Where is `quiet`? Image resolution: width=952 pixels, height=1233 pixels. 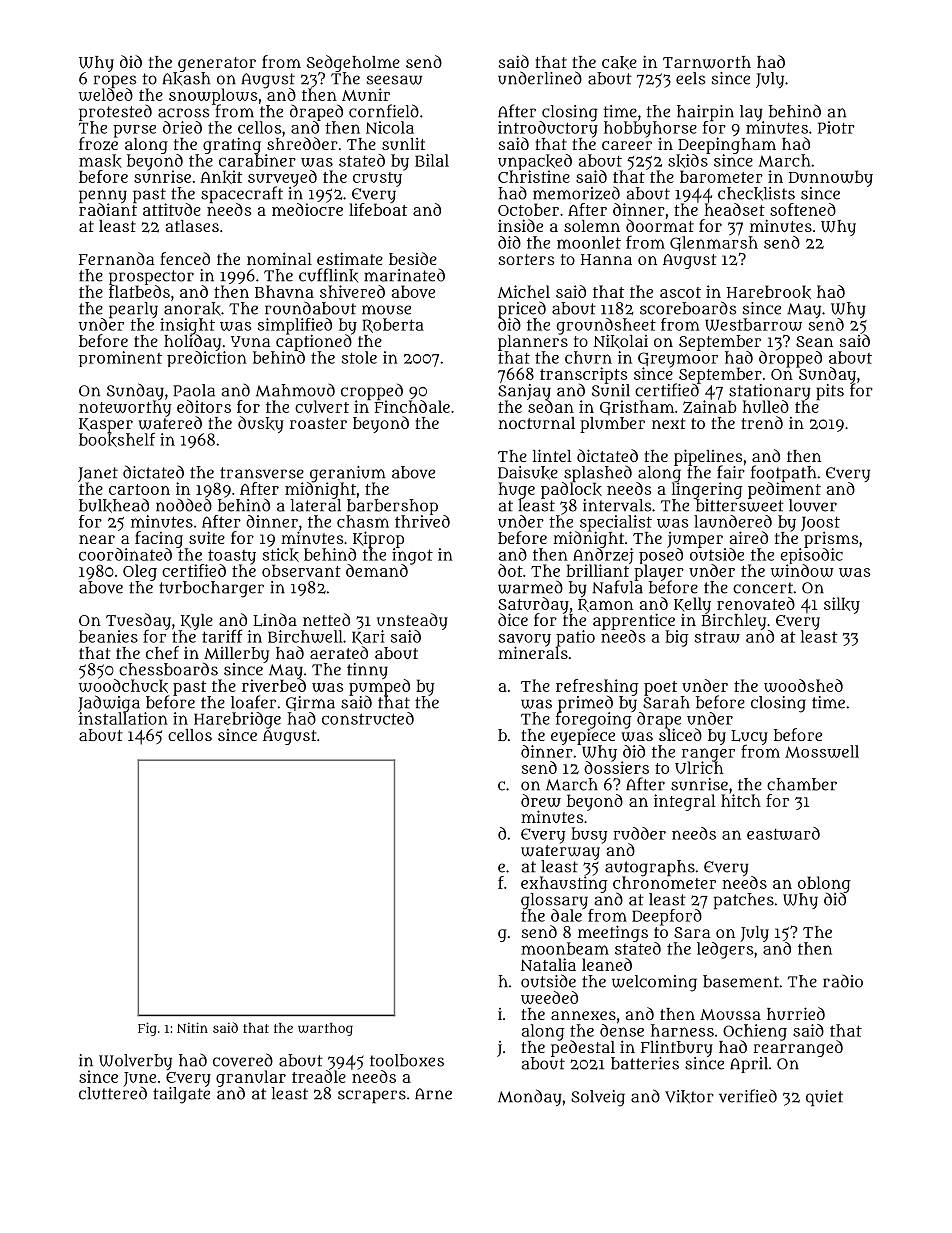
quiet is located at coordinates (824, 1098).
